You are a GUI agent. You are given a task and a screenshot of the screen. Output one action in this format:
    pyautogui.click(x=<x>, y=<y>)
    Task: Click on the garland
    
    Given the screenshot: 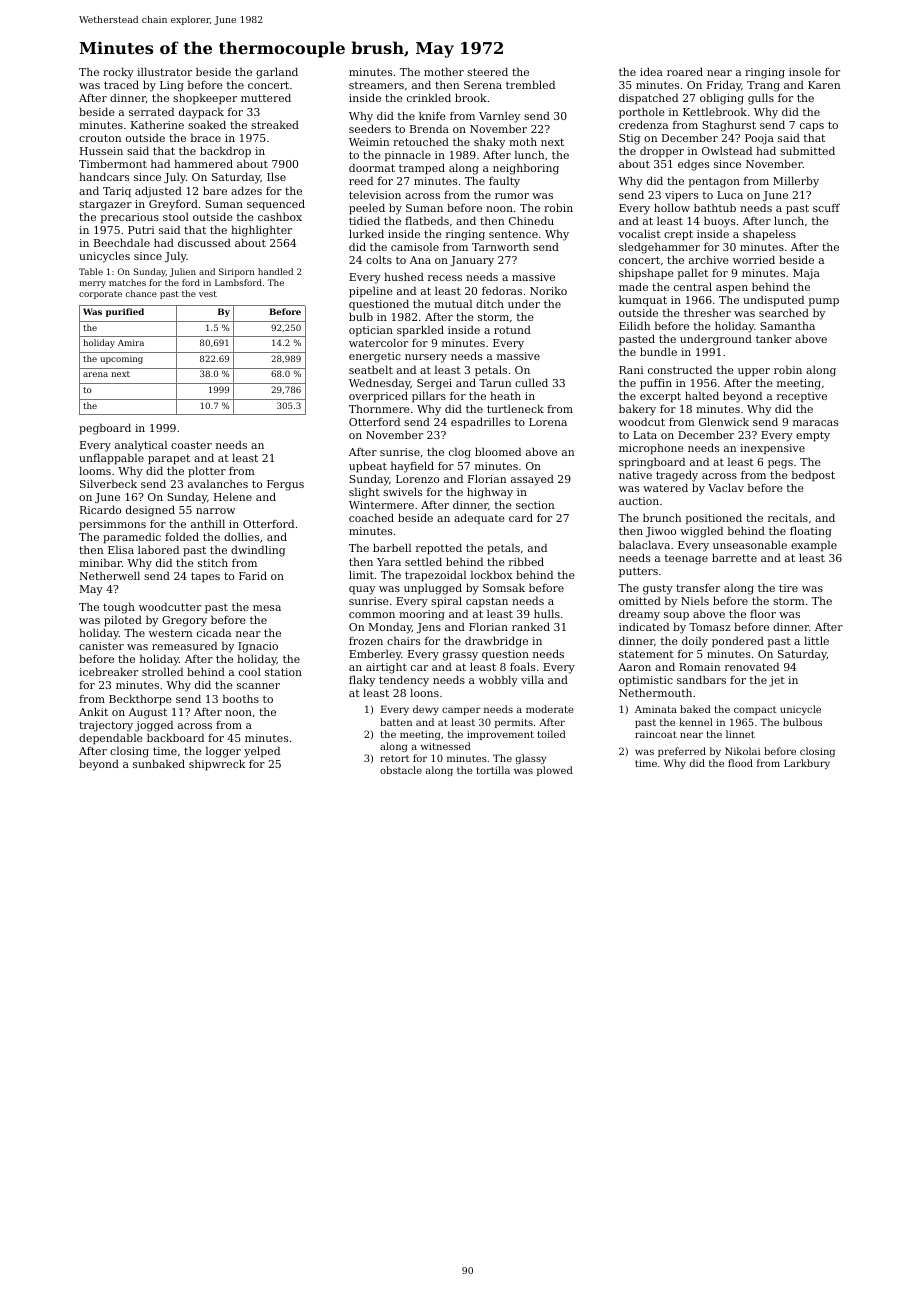 What is the action you would take?
    pyautogui.click(x=277, y=73)
